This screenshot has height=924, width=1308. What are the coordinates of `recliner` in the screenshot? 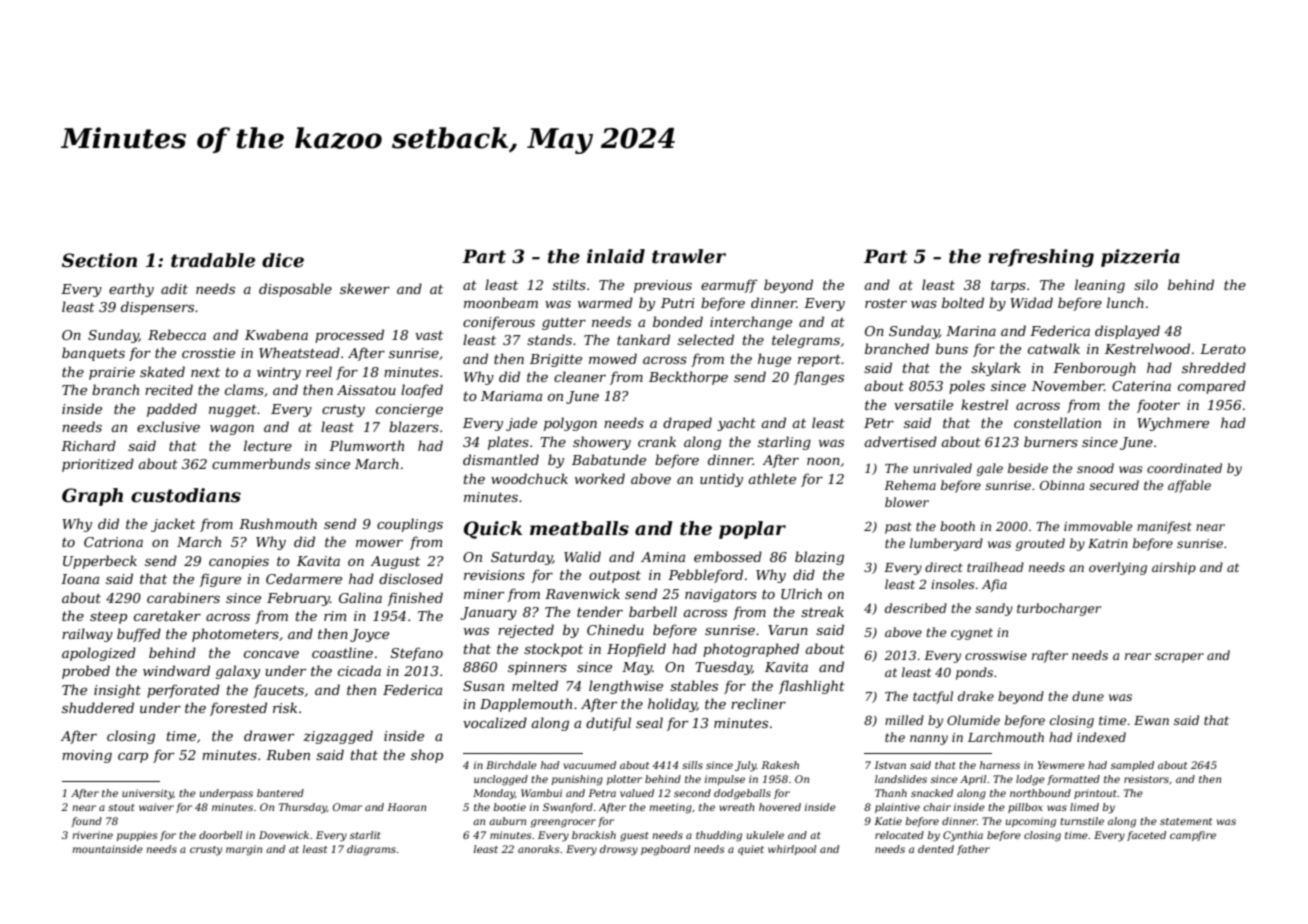 It's located at (758, 703).
